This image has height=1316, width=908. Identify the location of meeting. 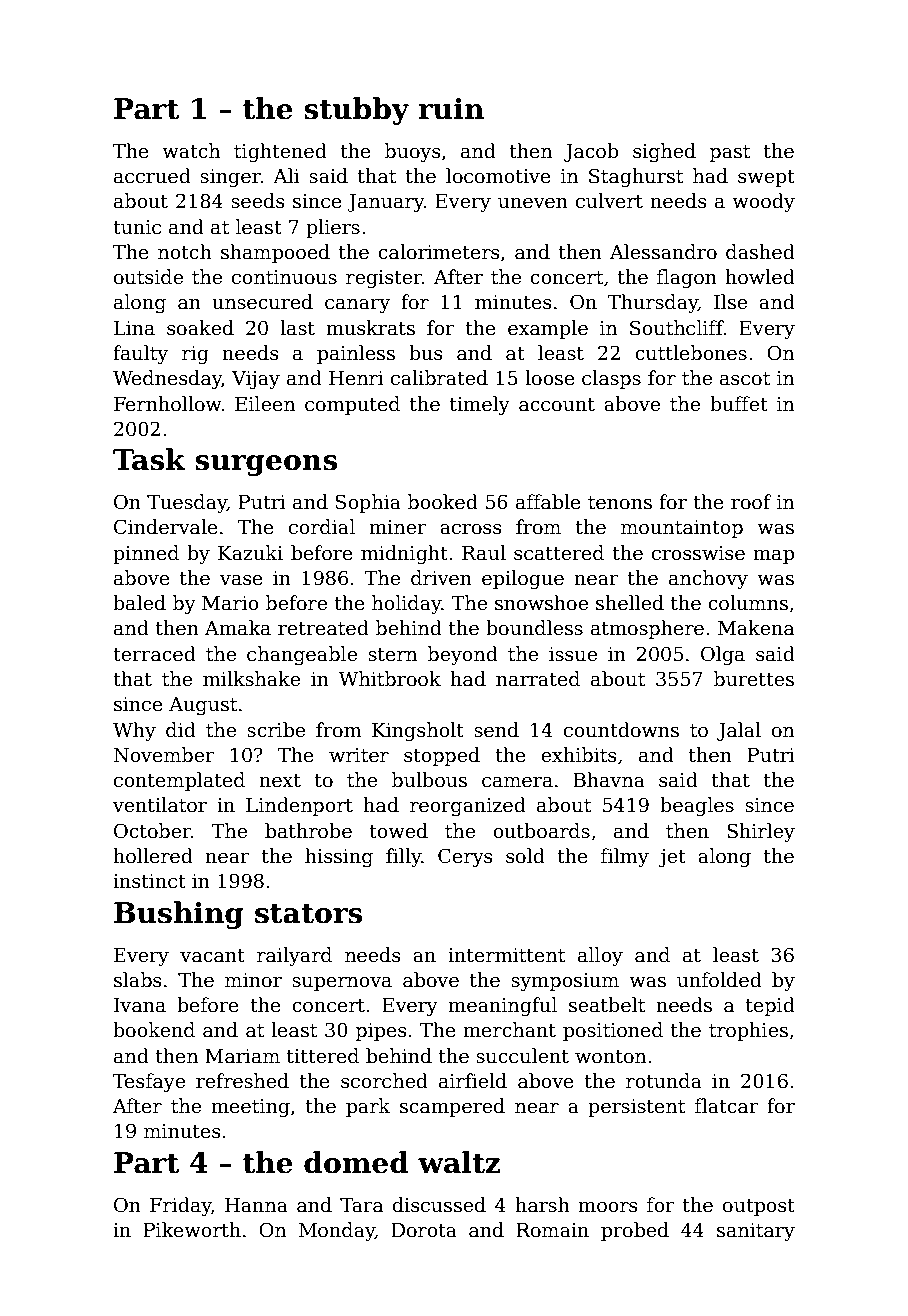
(250, 1108).
